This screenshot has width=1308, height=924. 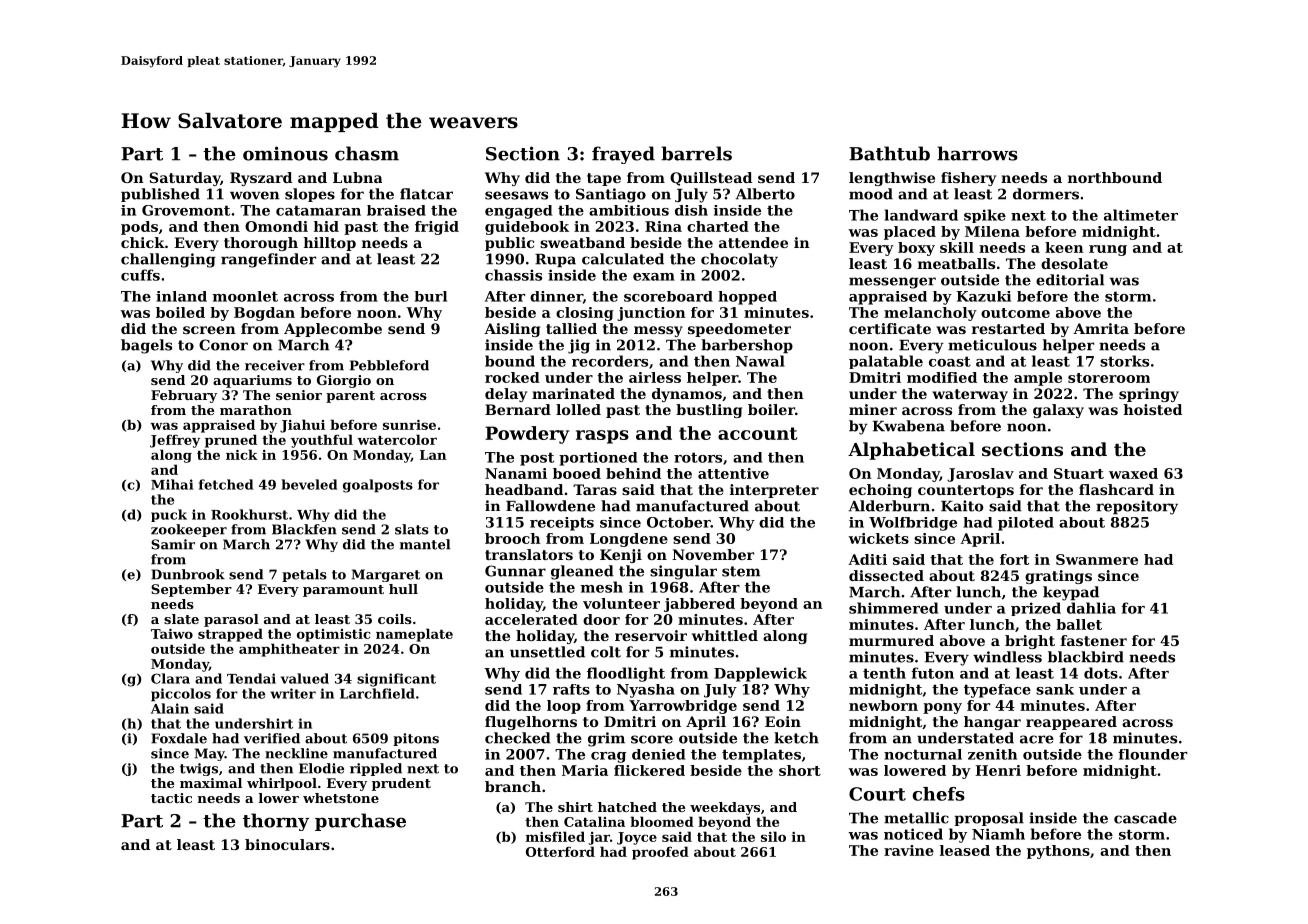 I want to click on chasm, so click(x=367, y=153).
